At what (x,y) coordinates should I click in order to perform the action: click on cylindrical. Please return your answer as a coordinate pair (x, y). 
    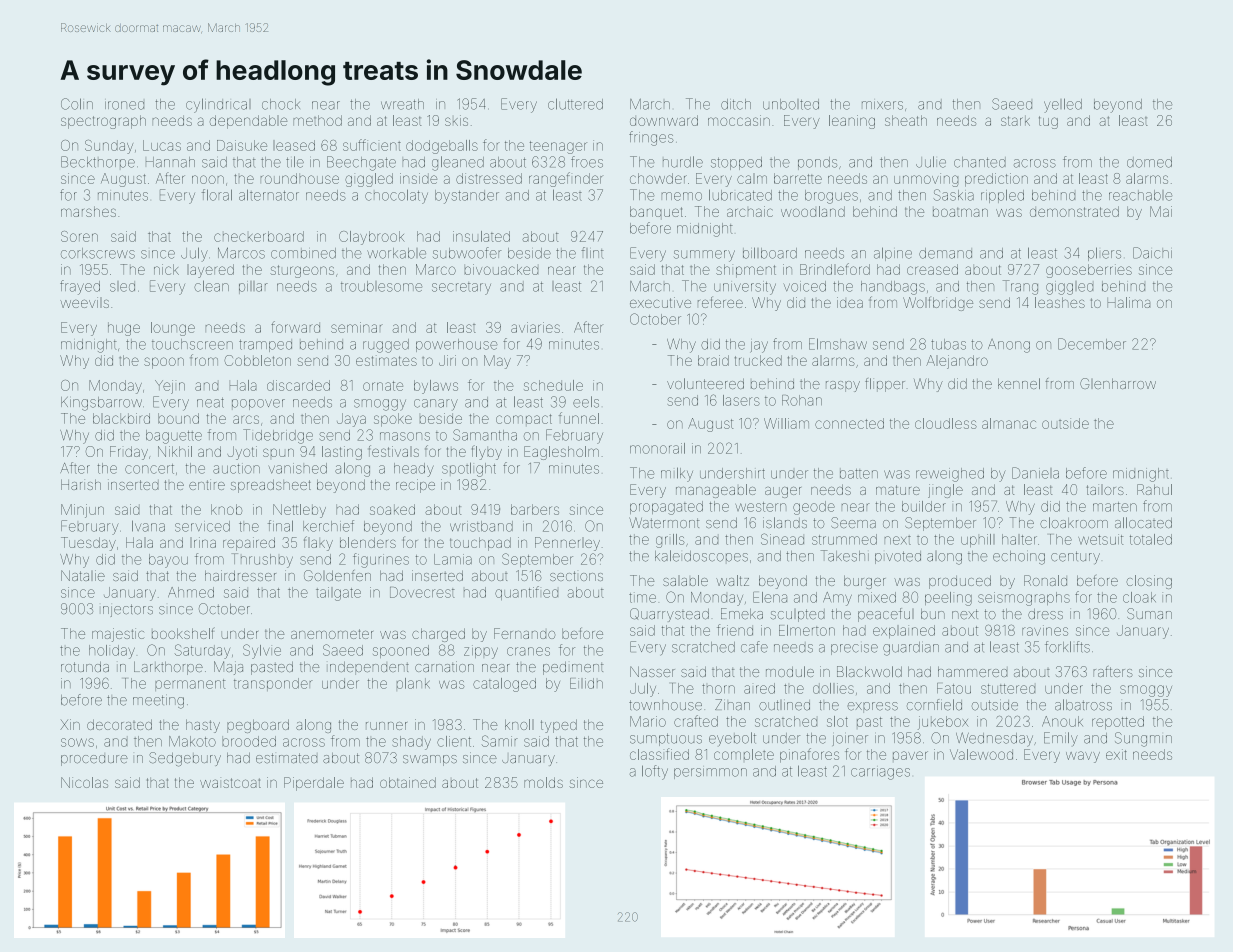
    Looking at the image, I should click on (218, 105).
